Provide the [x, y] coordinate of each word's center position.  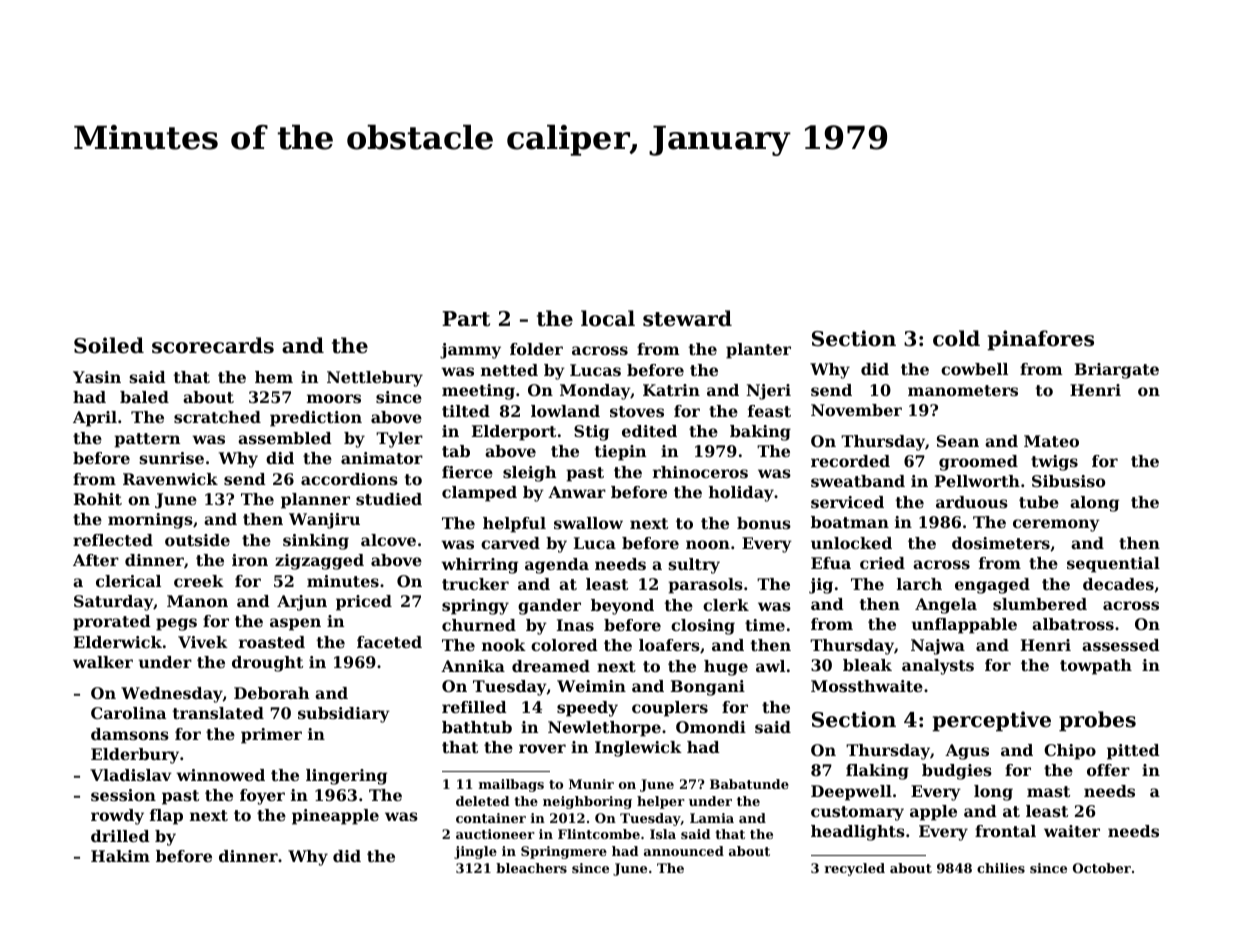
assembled [285, 438]
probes [1097, 721]
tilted [466, 411]
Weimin [591, 686]
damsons [130, 734]
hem [274, 377]
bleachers [531, 868]
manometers [963, 390]
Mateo [1051, 441]
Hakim [120, 856]
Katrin [671, 390]
